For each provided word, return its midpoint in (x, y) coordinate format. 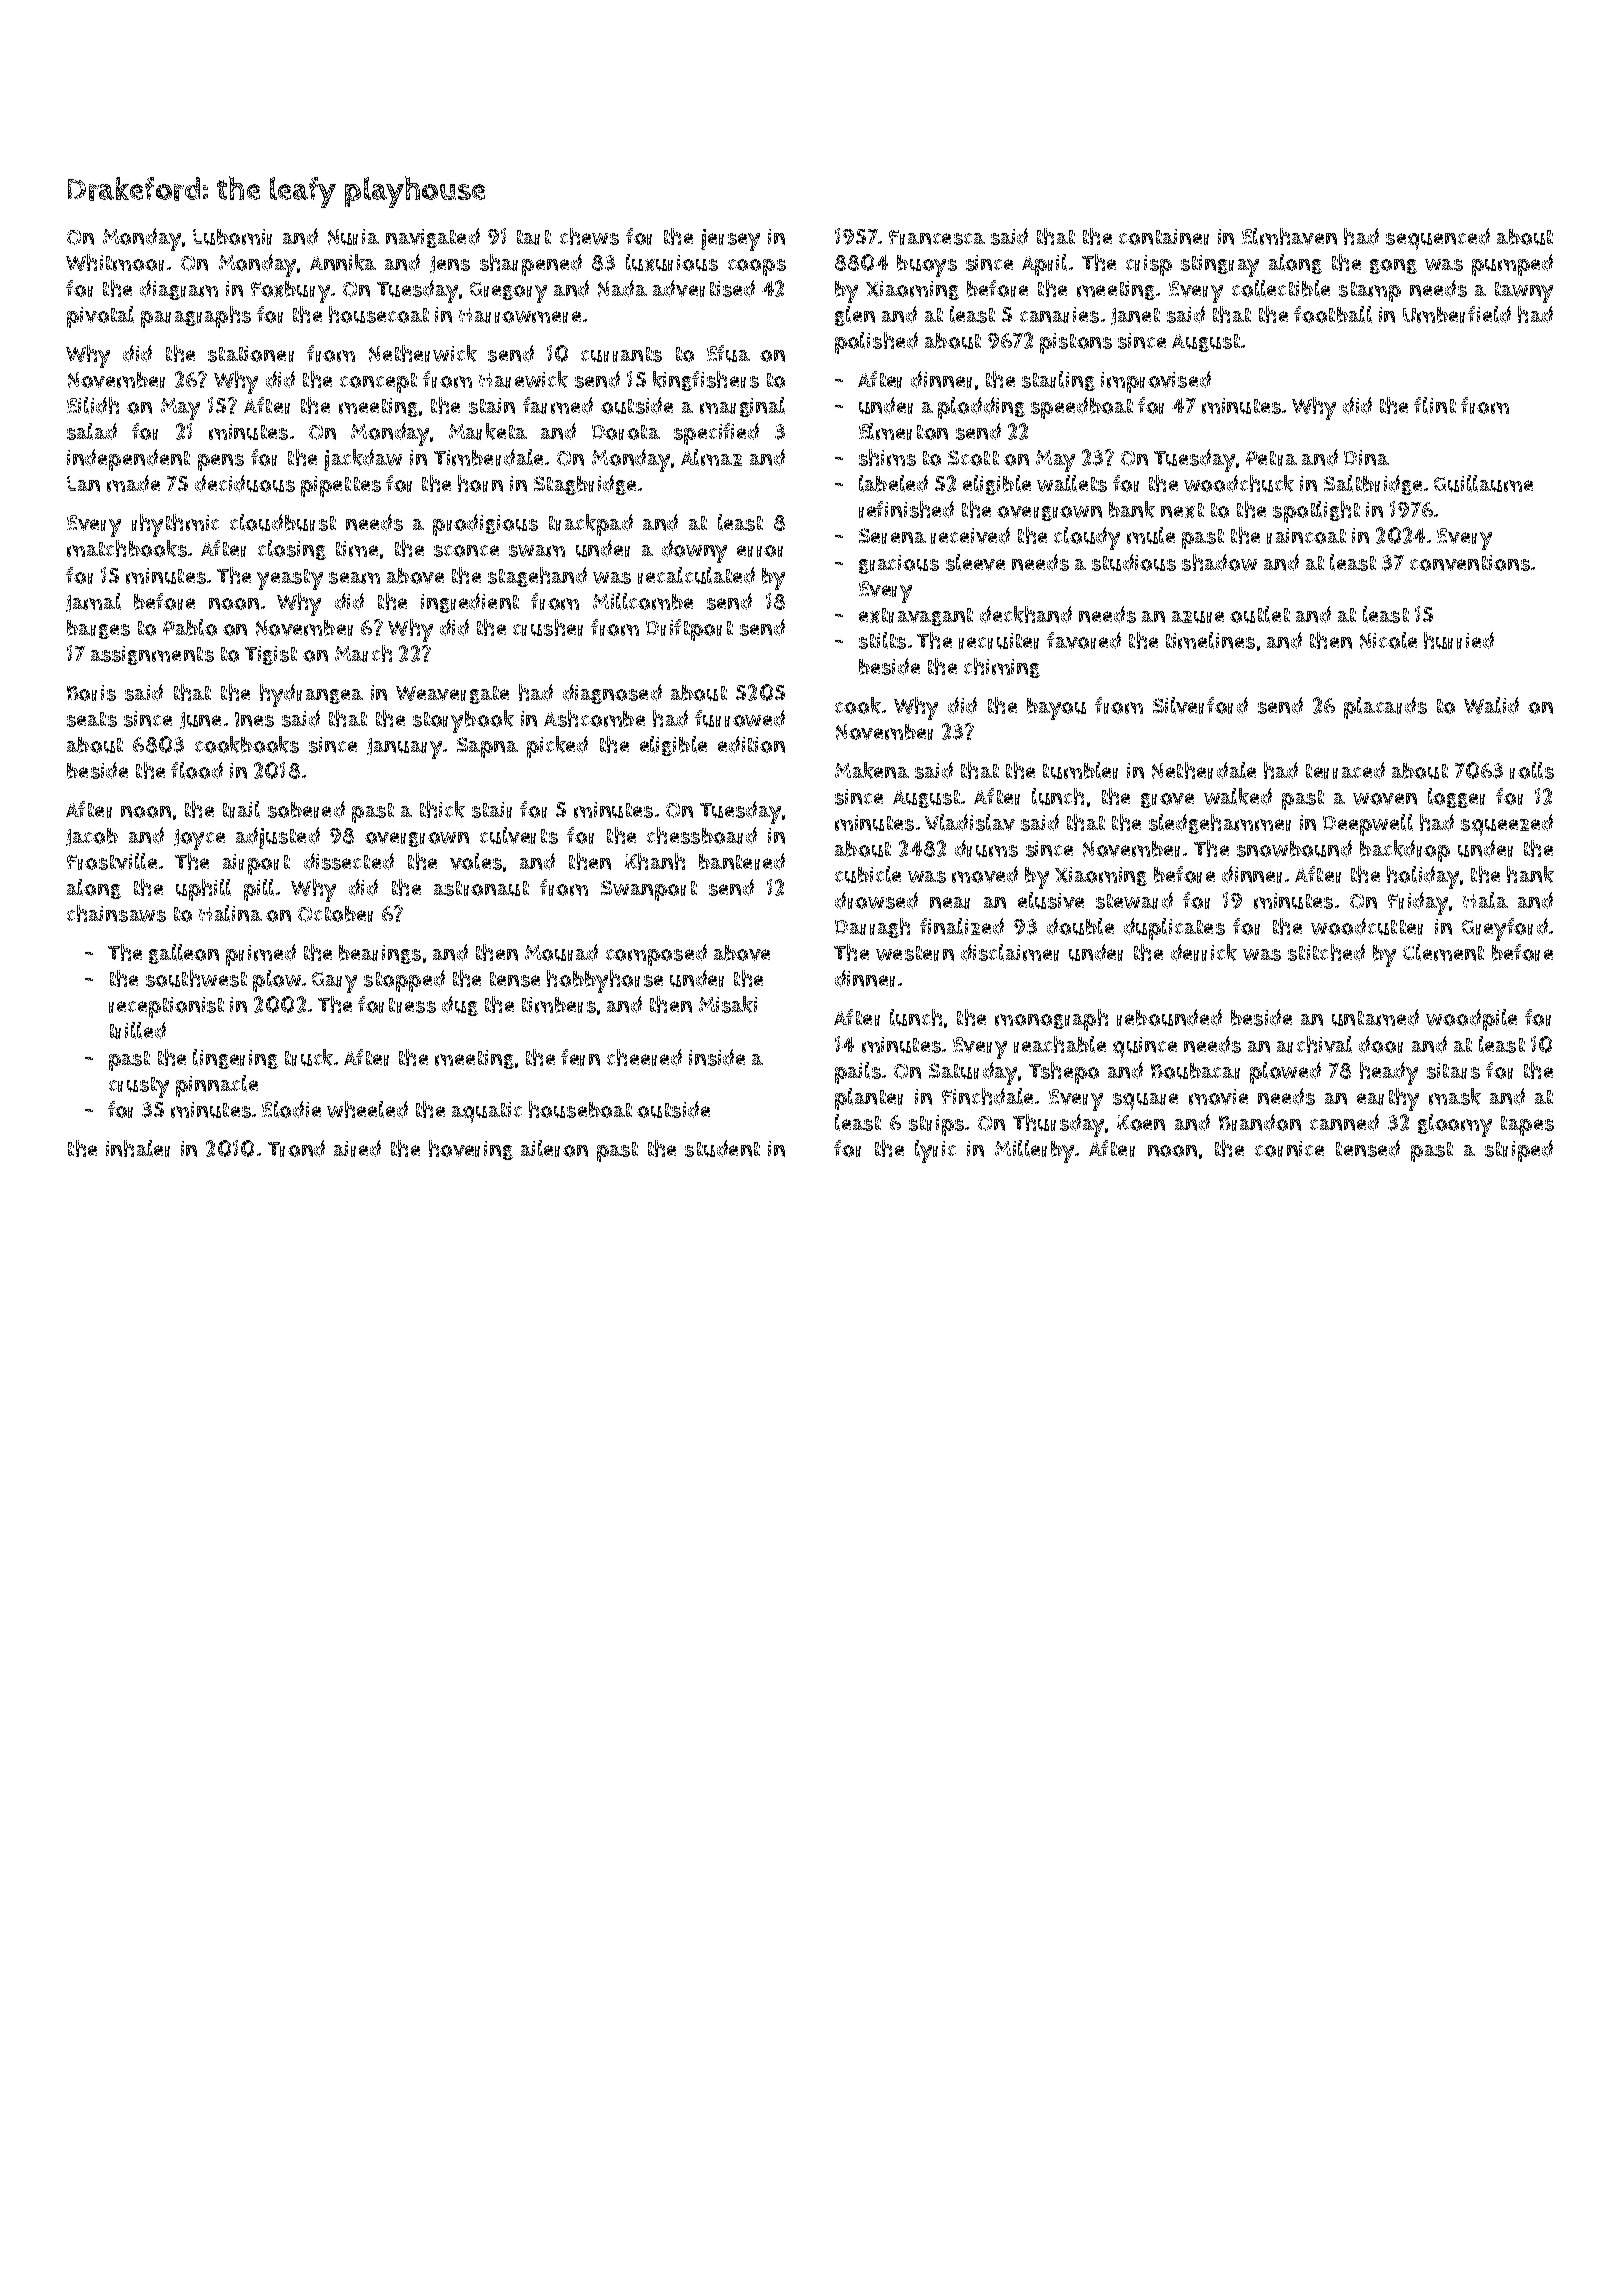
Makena (872, 770)
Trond (296, 1148)
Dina (1366, 458)
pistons (1076, 343)
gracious (899, 564)
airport (256, 864)
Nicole (1388, 640)
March (363, 653)
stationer (251, 354)
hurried (1459, 640)
